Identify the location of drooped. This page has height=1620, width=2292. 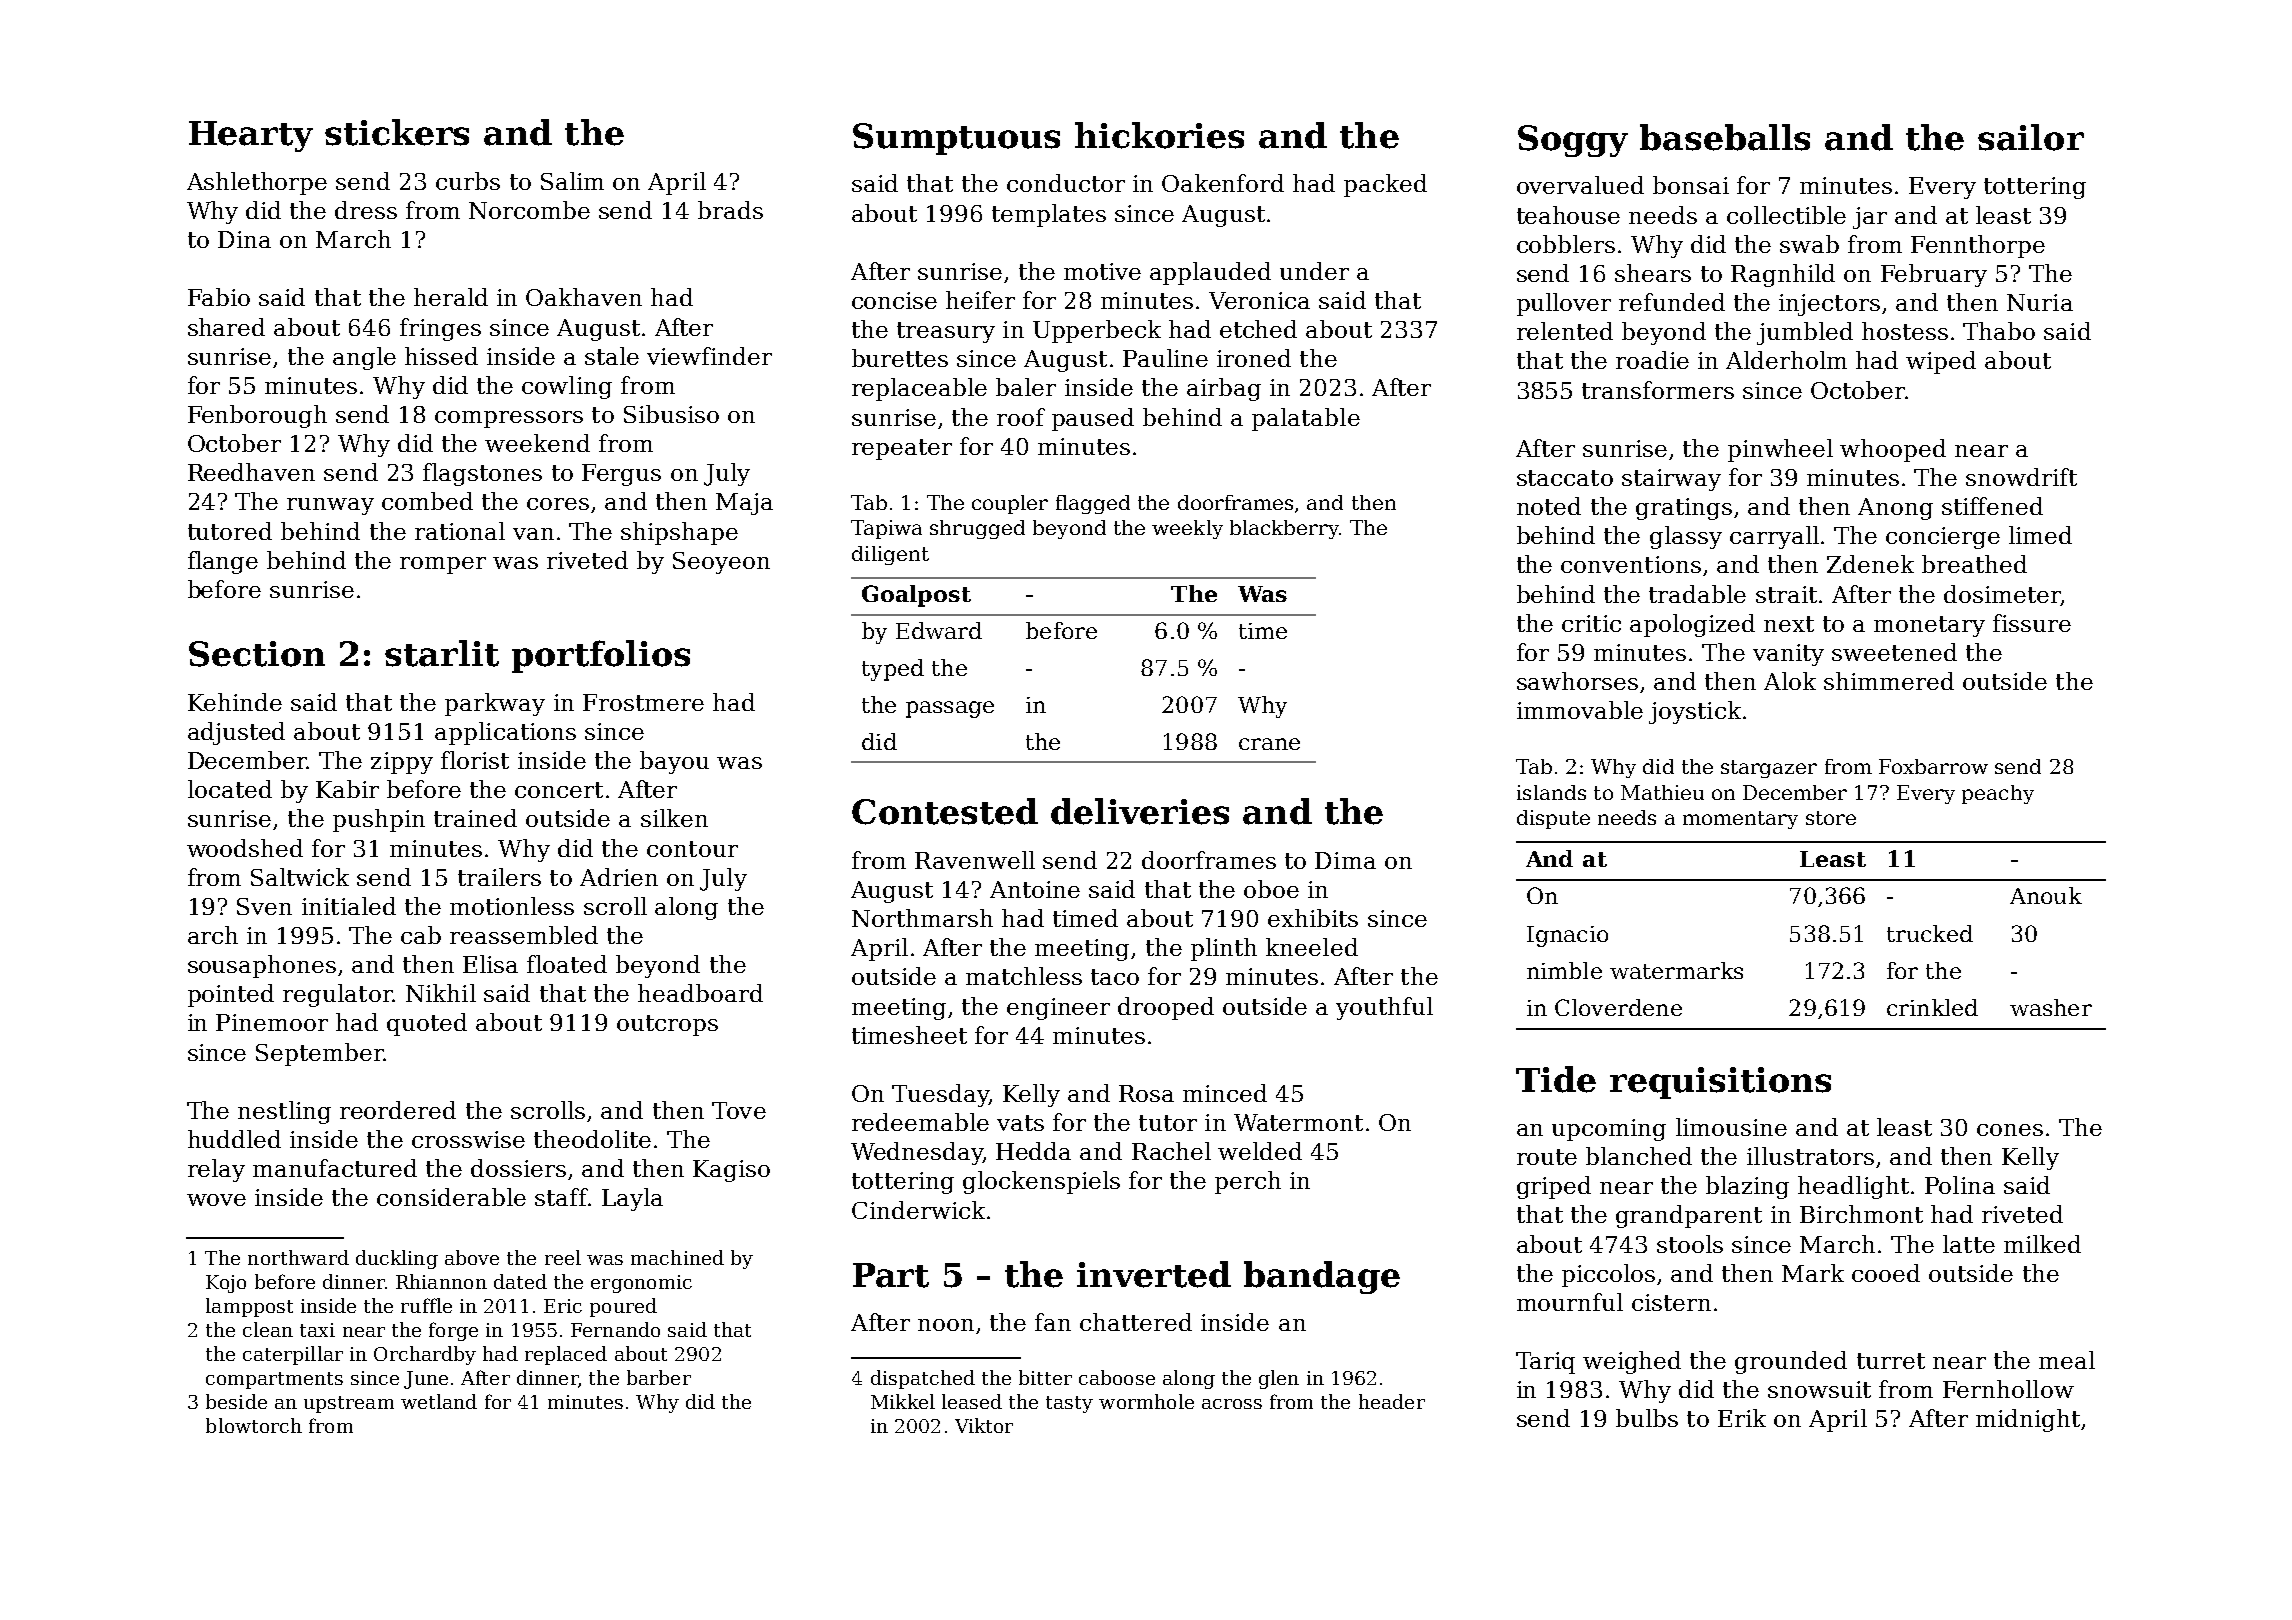
(1166, 1008).
